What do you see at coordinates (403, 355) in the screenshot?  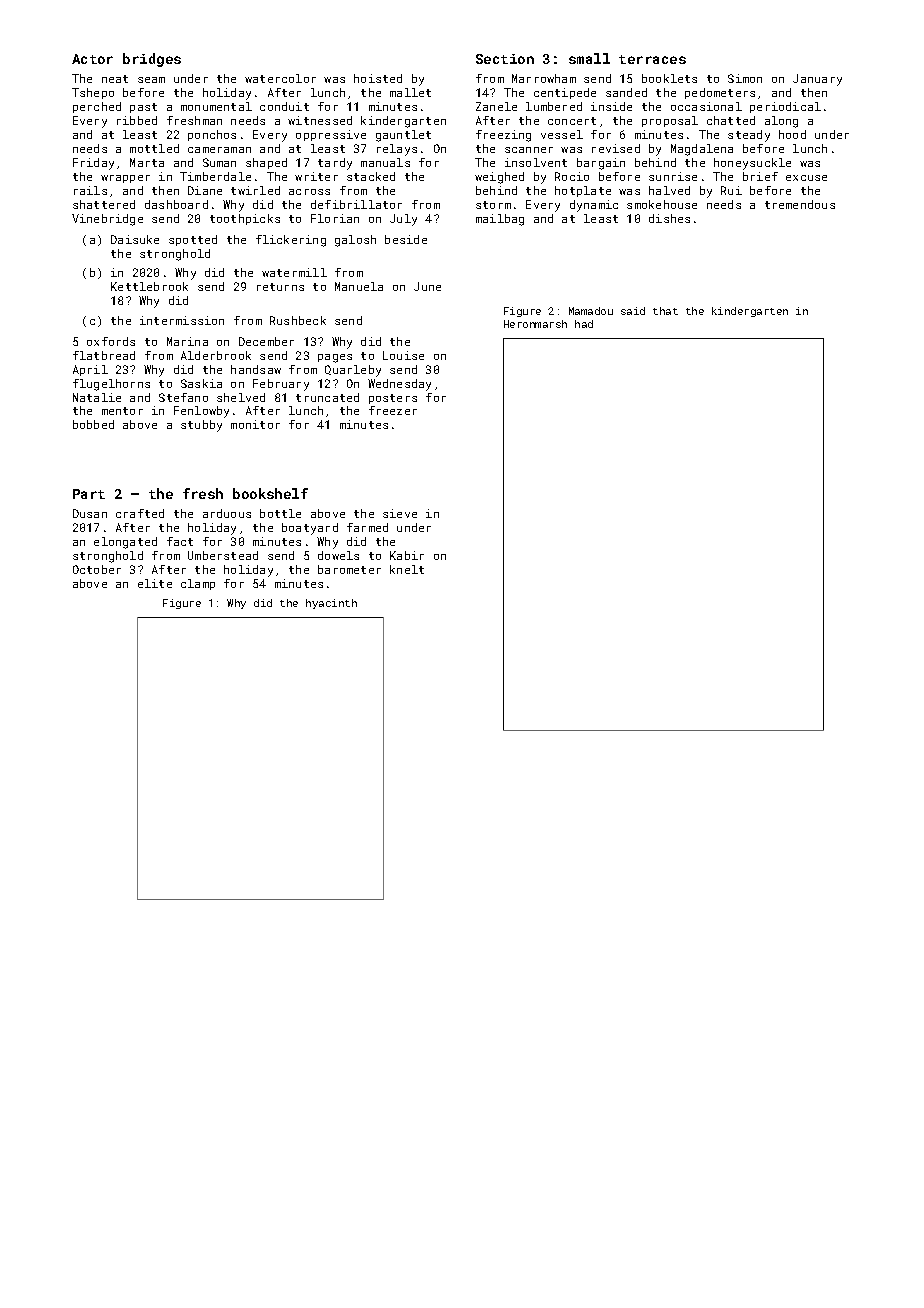 I see `Louise` at bounding box center [403, 355].
